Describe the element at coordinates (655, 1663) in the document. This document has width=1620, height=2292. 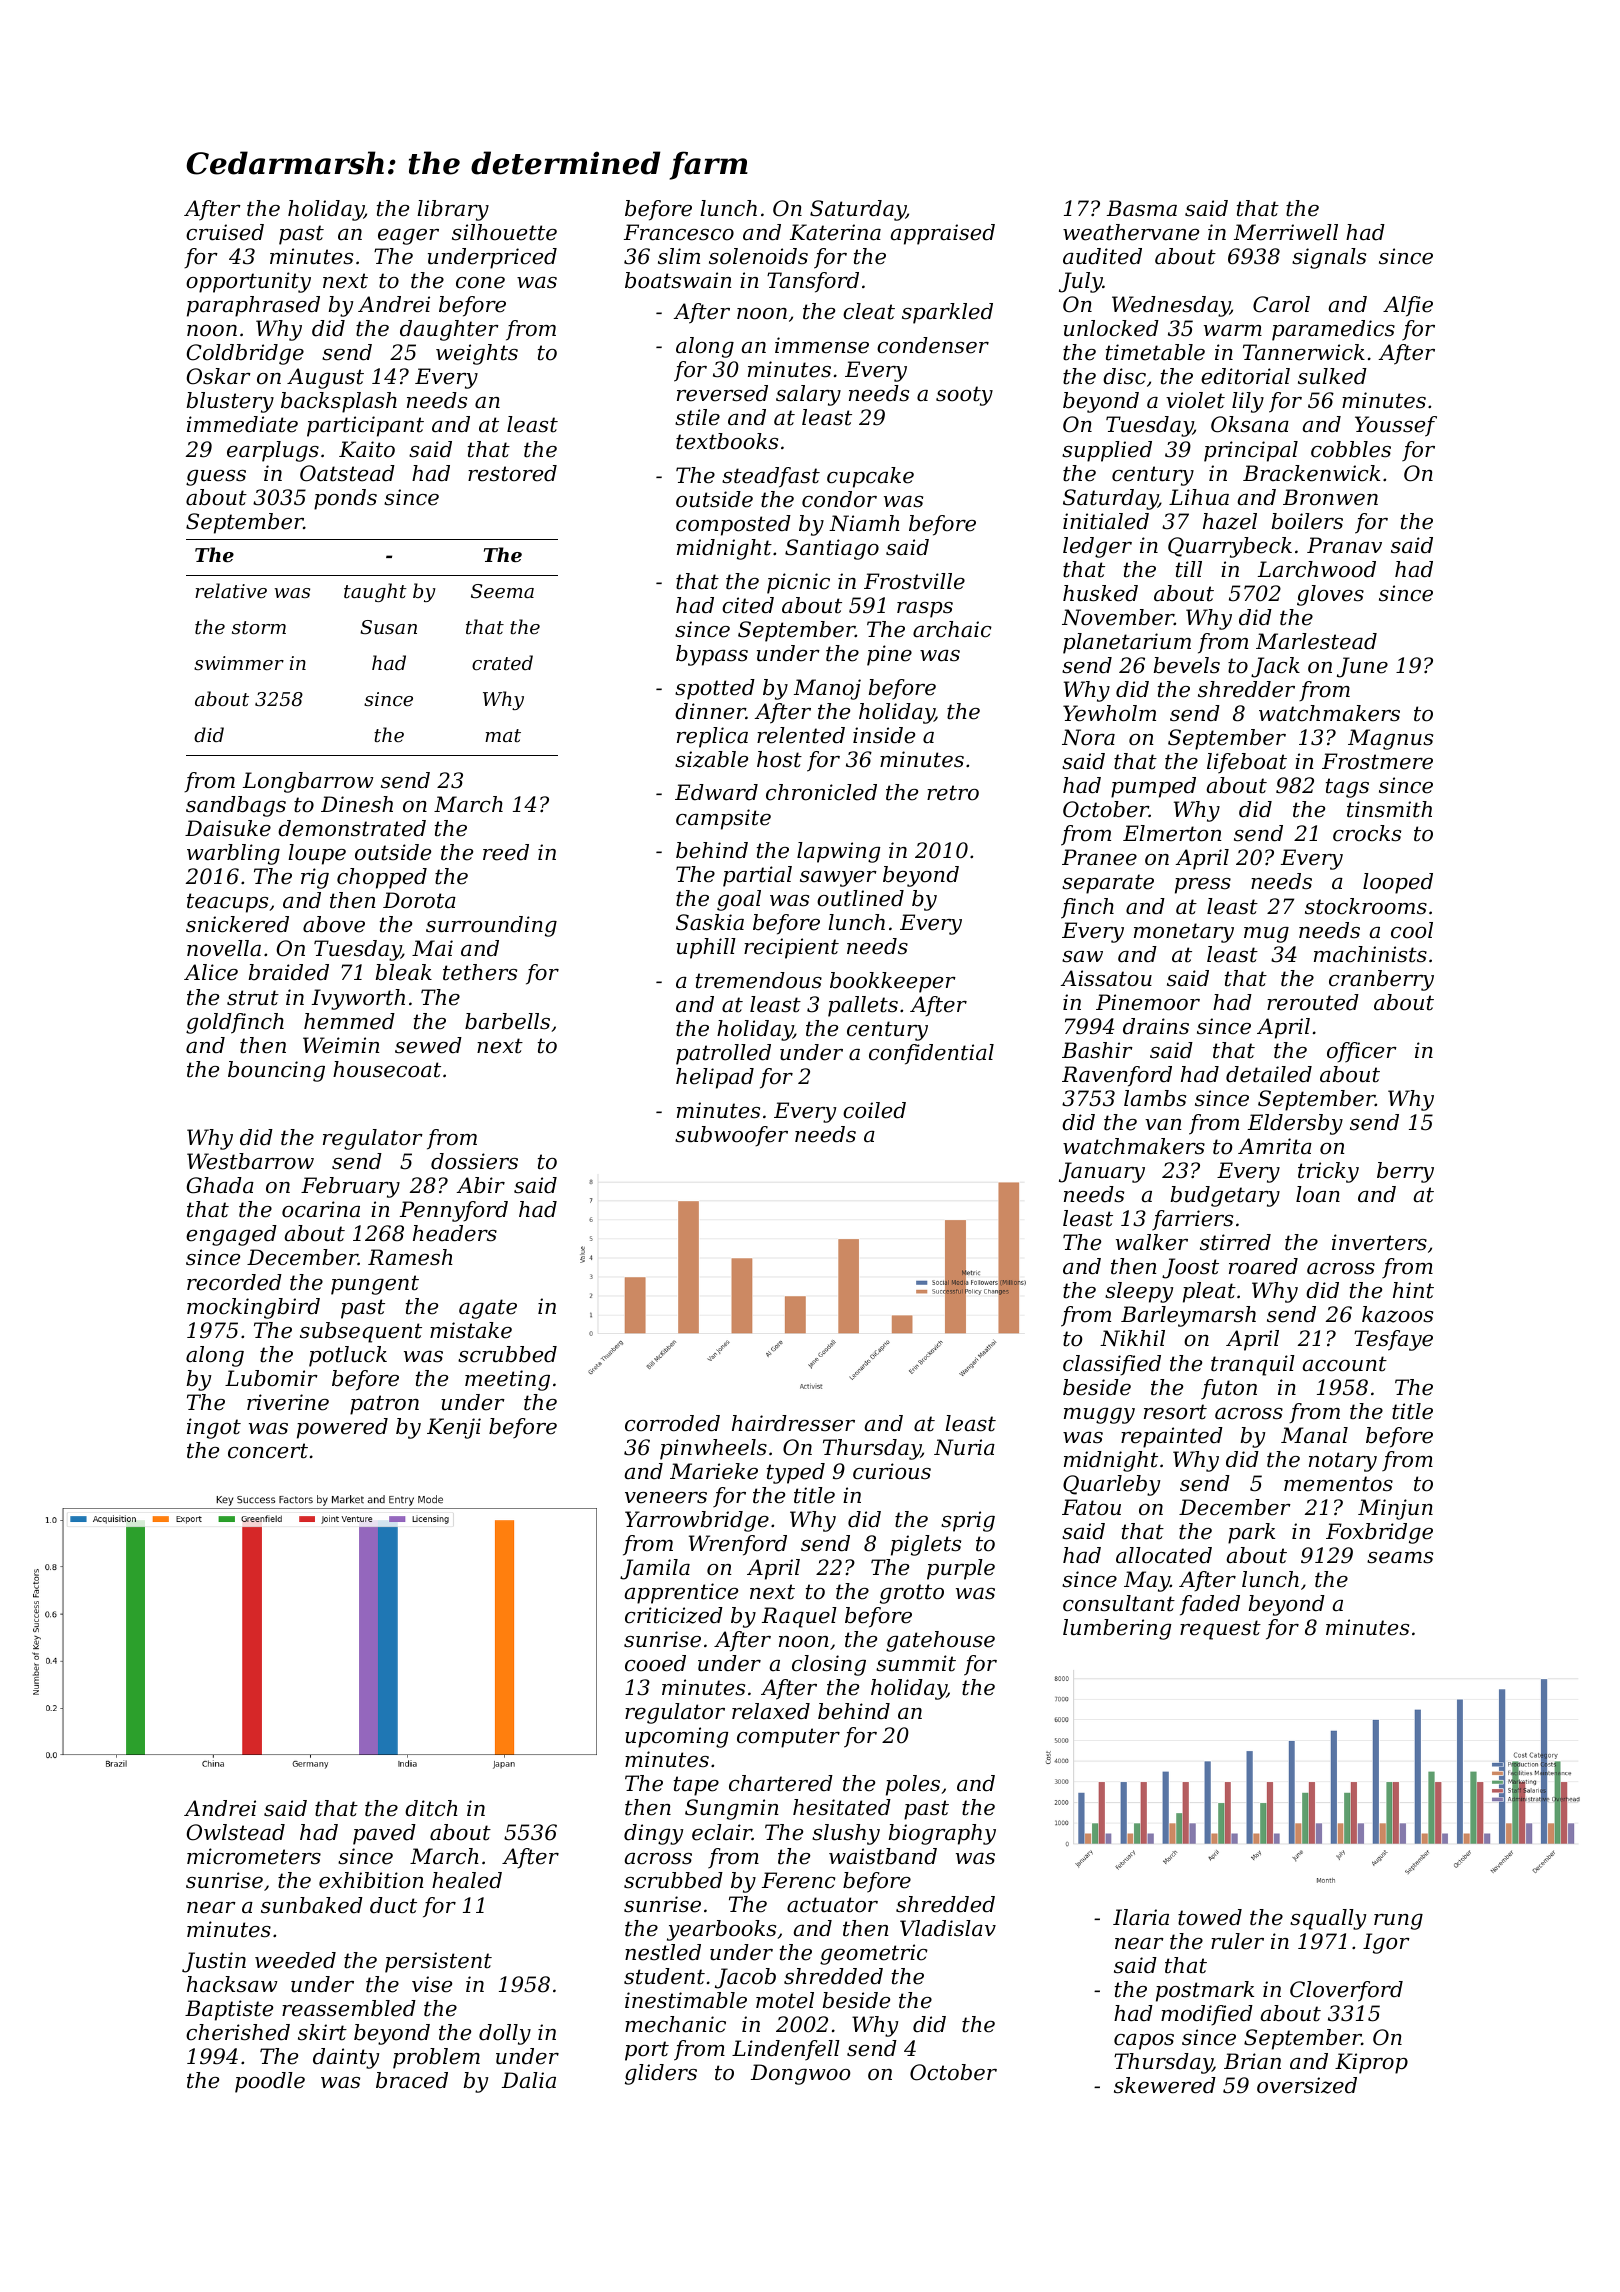
I see `cooed` at that location.
